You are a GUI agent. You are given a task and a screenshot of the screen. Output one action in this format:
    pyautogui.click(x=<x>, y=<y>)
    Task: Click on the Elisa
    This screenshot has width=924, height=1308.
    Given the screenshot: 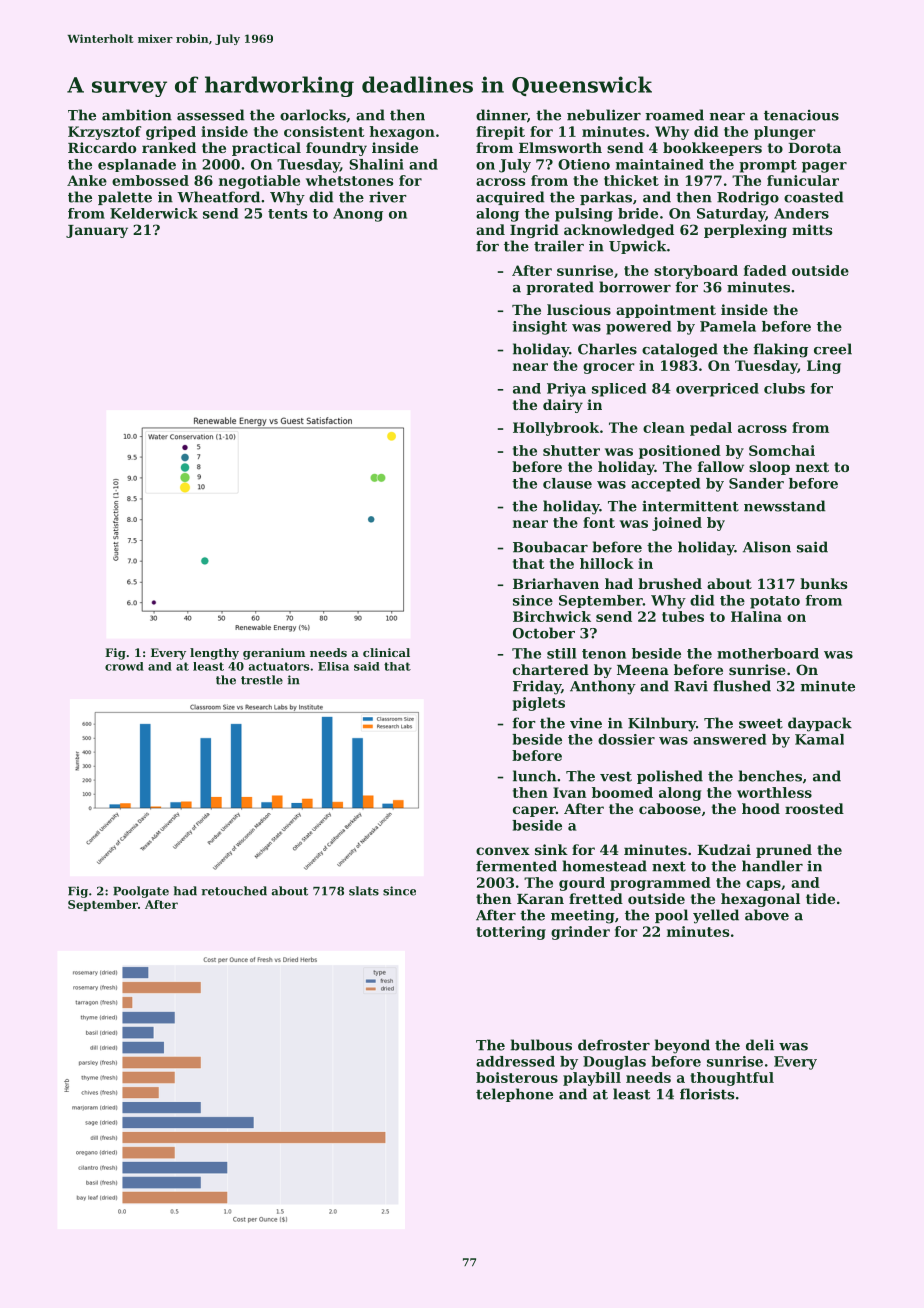 What is the action you would take?
    pyautogui.click(x=333, y=666)
